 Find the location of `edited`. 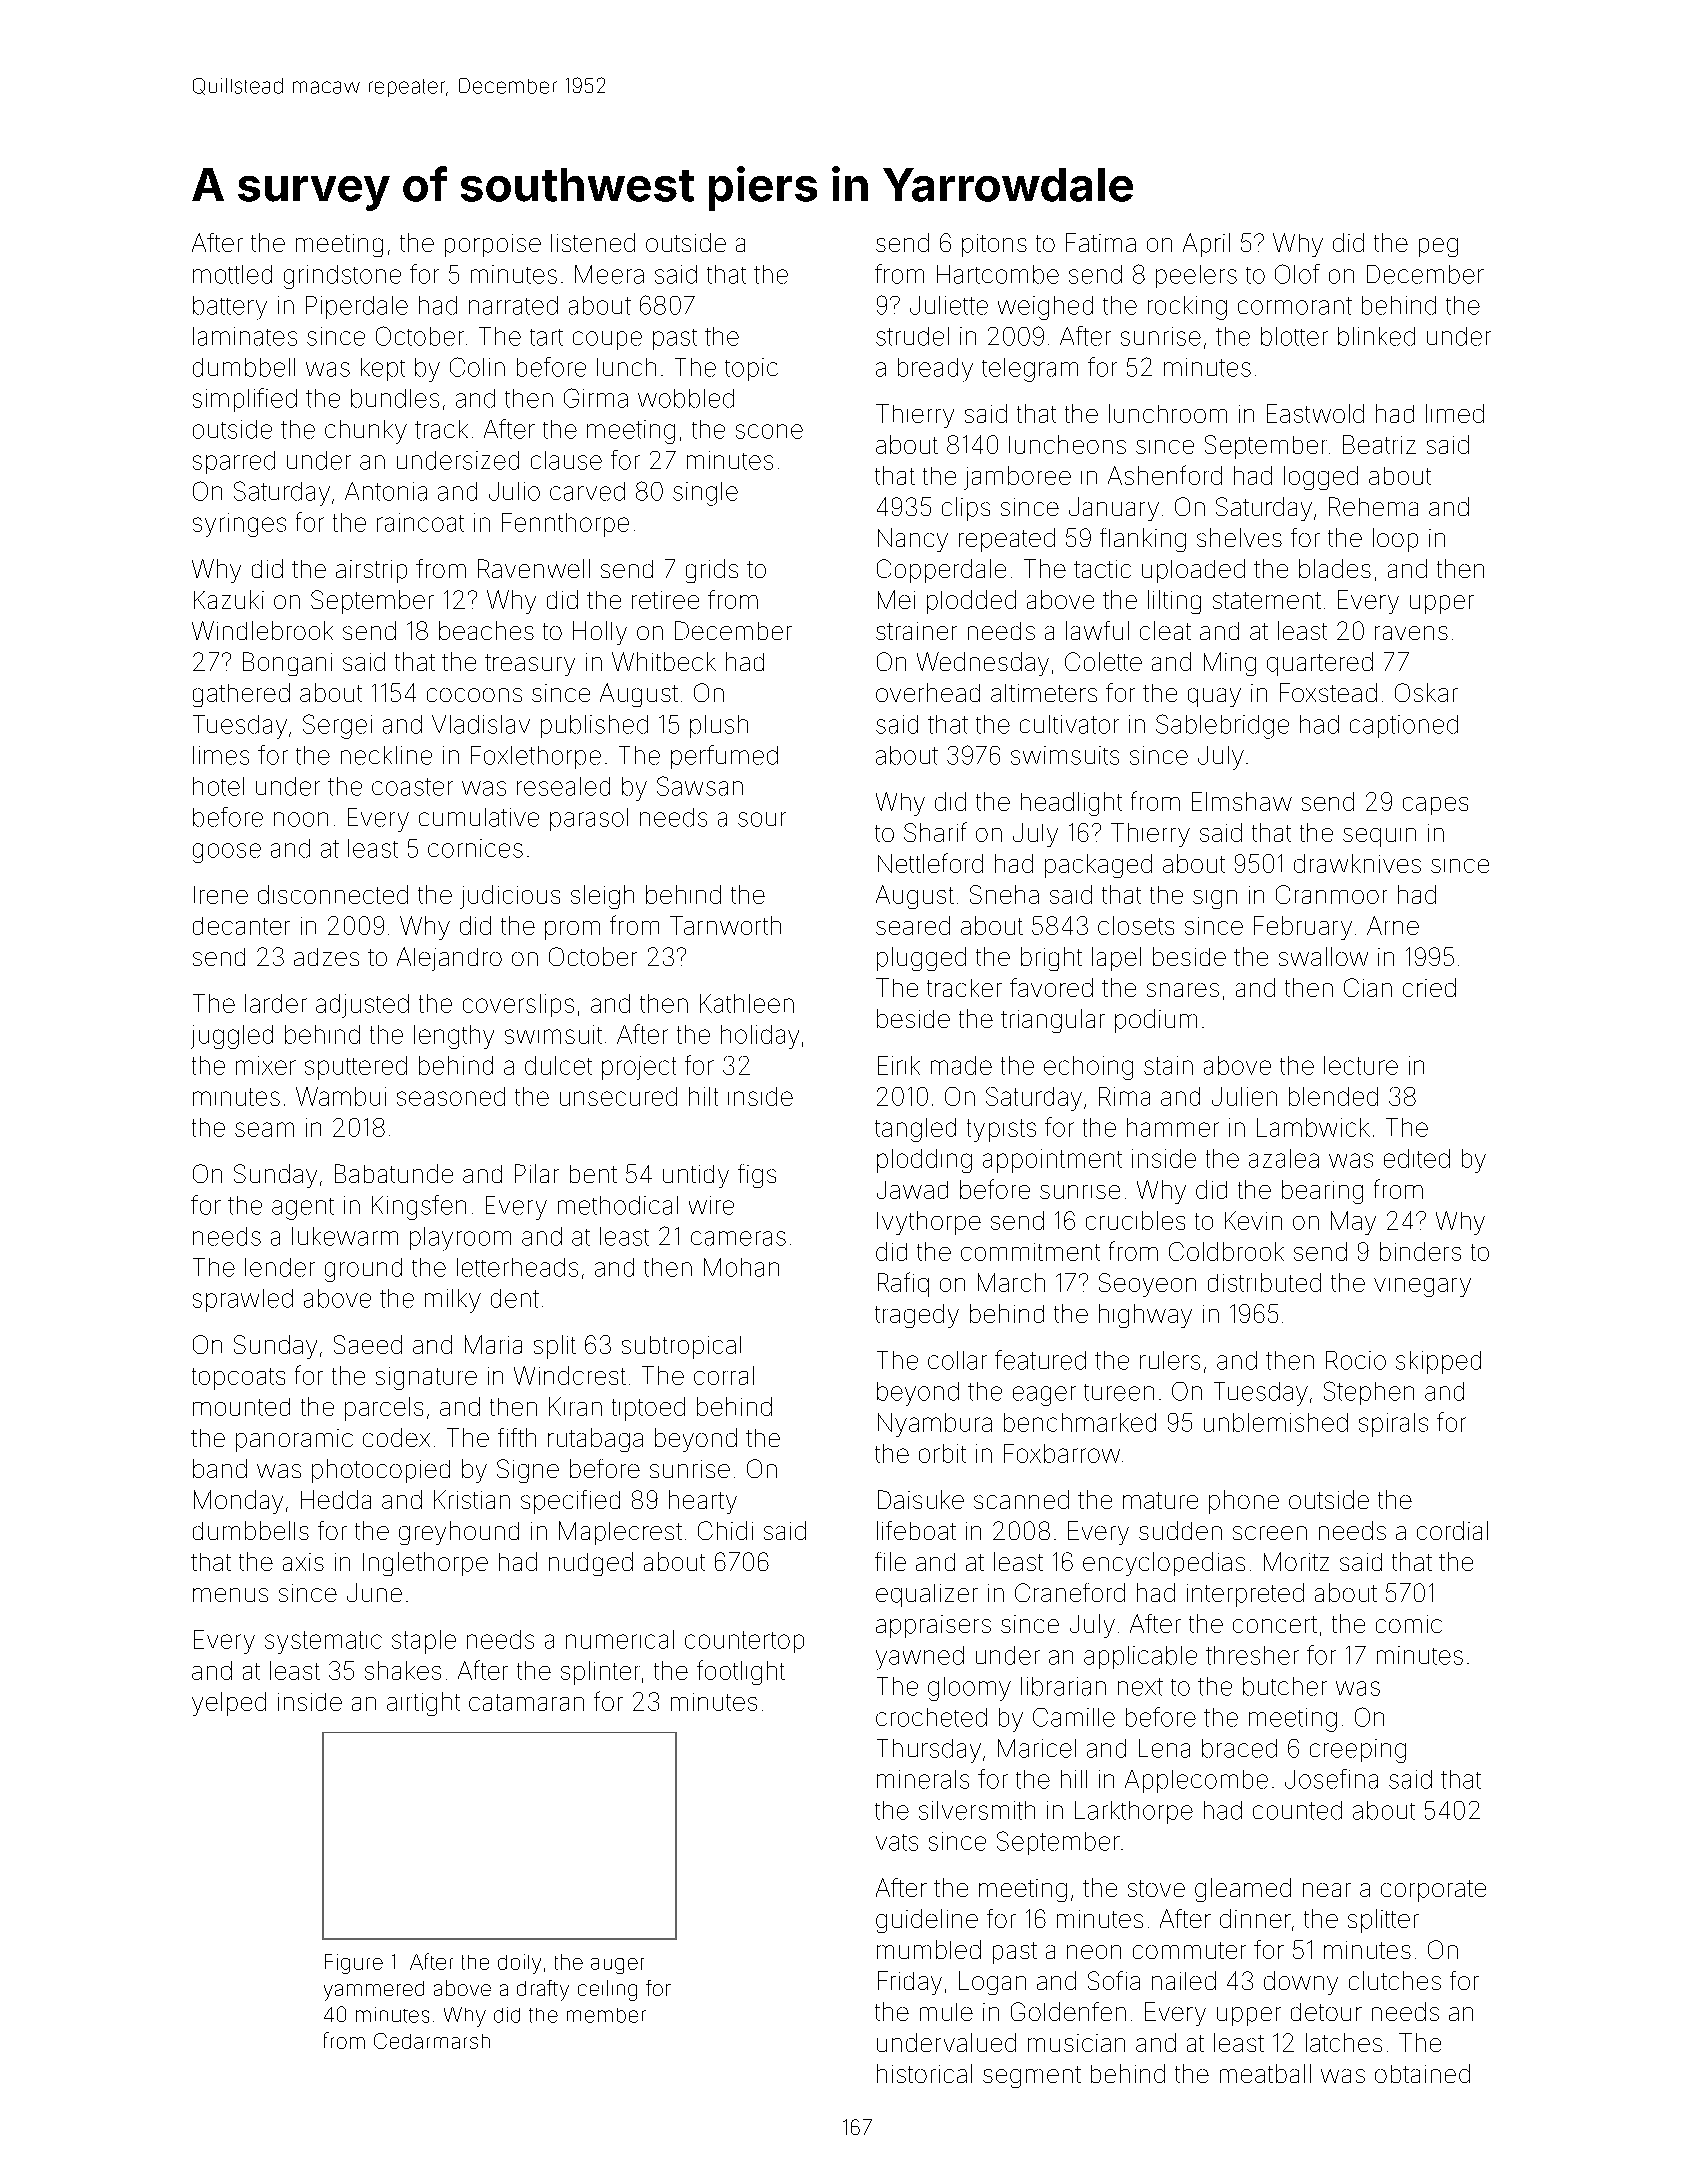

edited is located at coordinates (1417, 1158).
